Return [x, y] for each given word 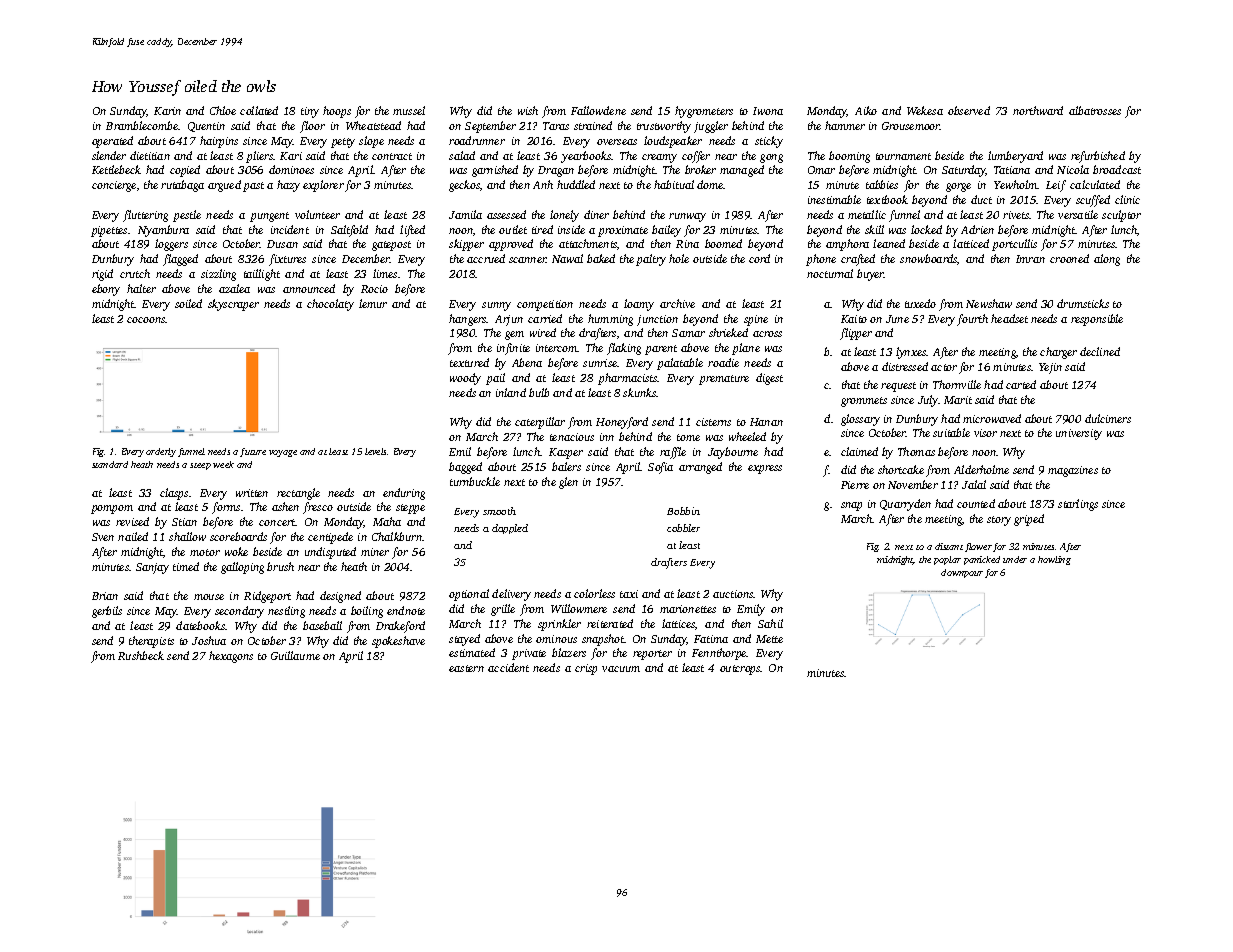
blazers [569, 652]
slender [109, 155]
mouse [209, 597]
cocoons [146, 320]
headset [1009, 318]
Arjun [509, 320]
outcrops [740, 670]
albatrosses [1095, 110]
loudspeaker [673, 142]
